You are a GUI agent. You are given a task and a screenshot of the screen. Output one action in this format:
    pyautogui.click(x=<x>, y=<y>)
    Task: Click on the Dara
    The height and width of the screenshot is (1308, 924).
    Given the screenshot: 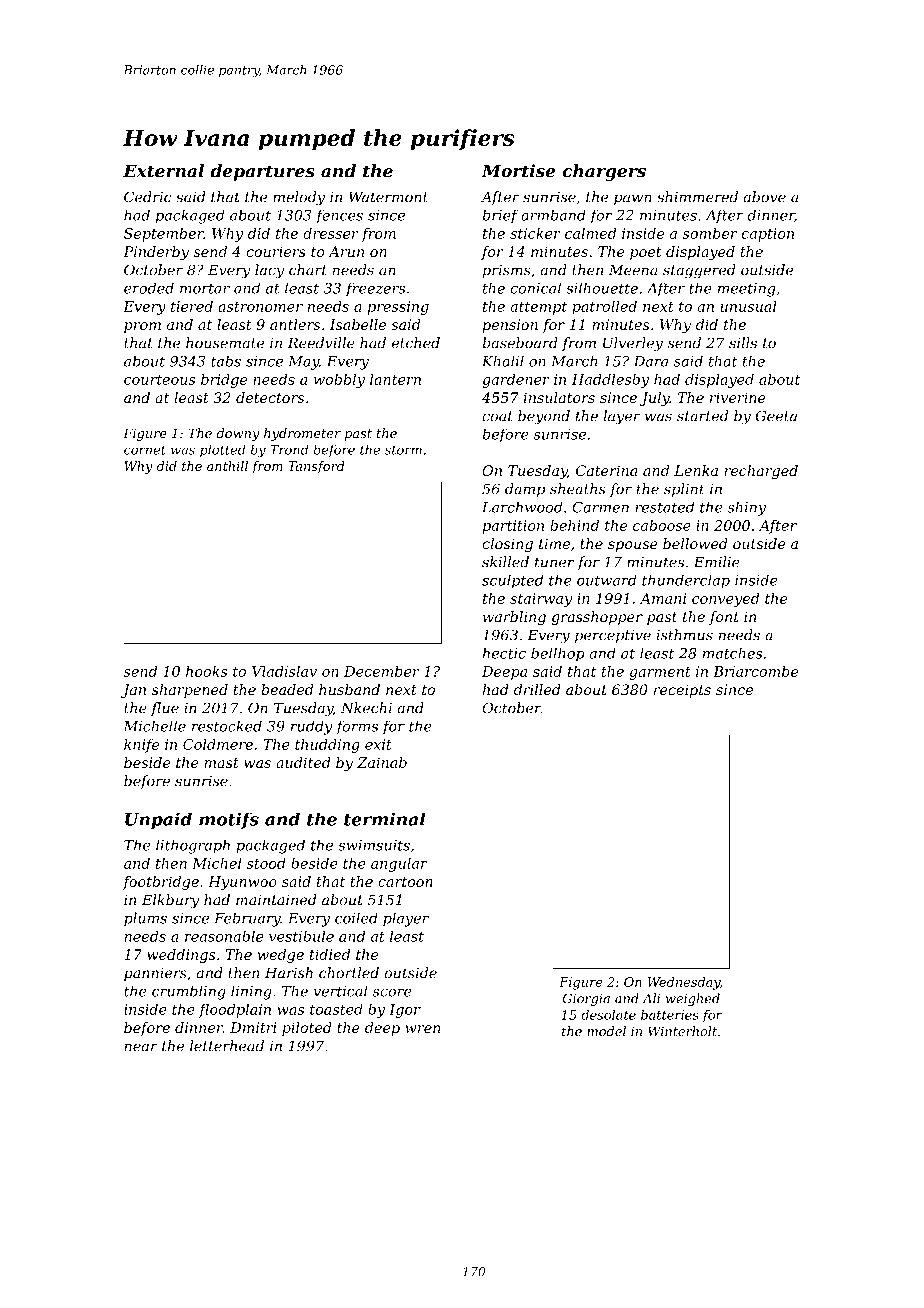 What is the action you would take?
    pyautogui.click(x=651, y=361)
